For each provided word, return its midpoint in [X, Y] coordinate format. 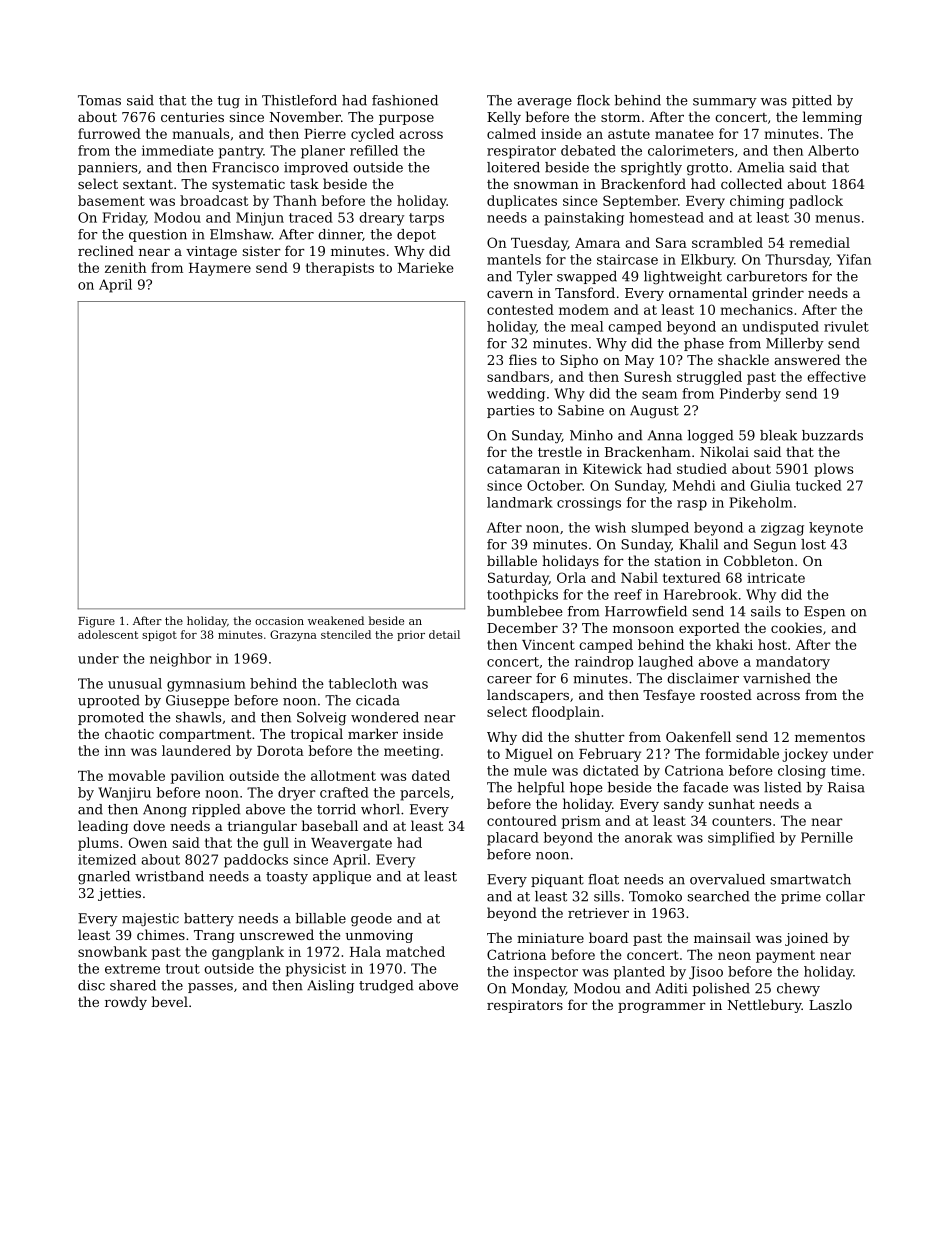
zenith [126, 267]
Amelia [760, 167]
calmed [511, 133]
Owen [148, 842]
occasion [279, 621]
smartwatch [811, 879]
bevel [169, 1001]
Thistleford [299, 100]
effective [836, 376]
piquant [557, 880]
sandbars [518, 376]
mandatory [793, 663]
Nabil [639, 577]
